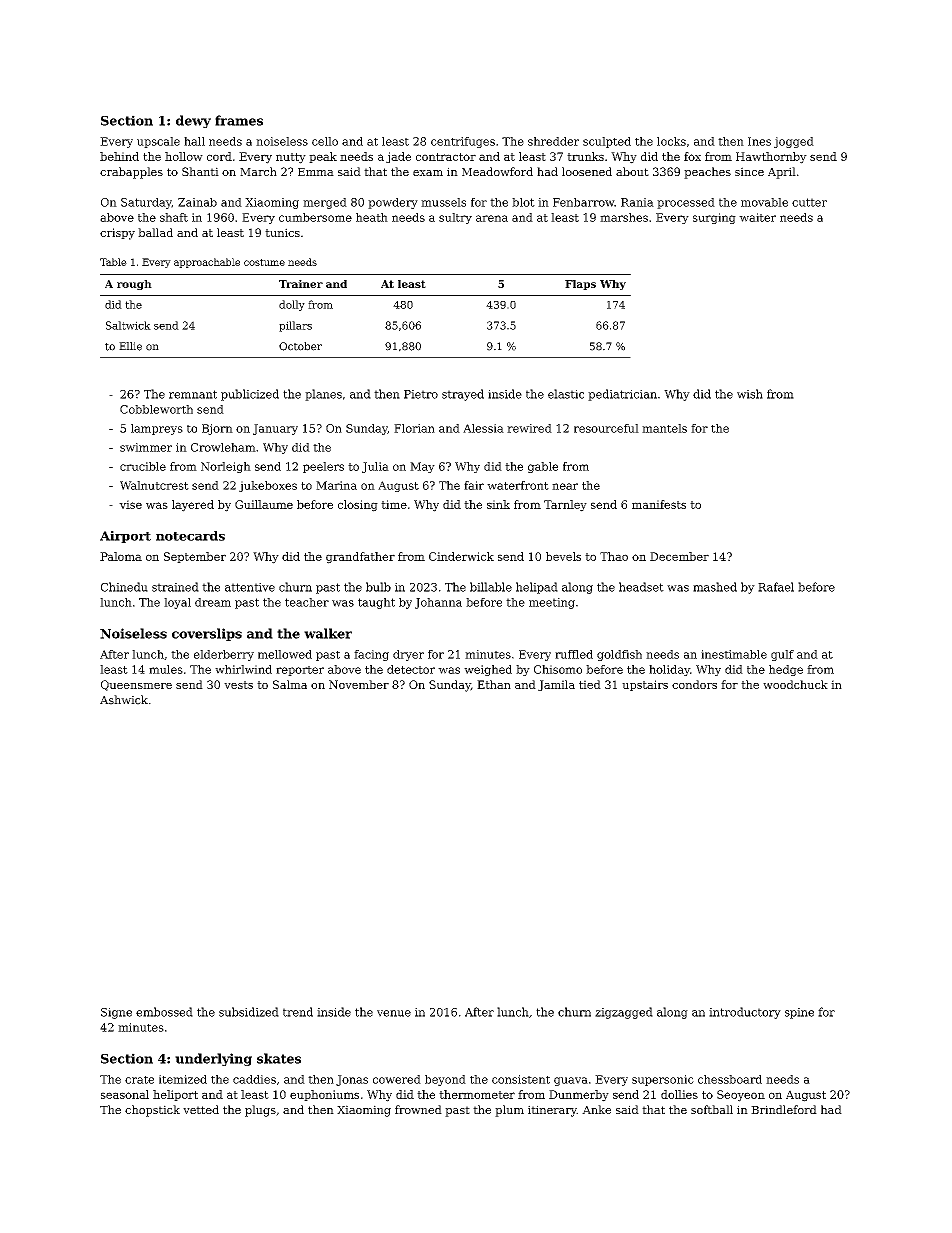  What do you see at coordinates (260, 1111) in the document?
I see `plugs` at bounding box center [260, 1111].
